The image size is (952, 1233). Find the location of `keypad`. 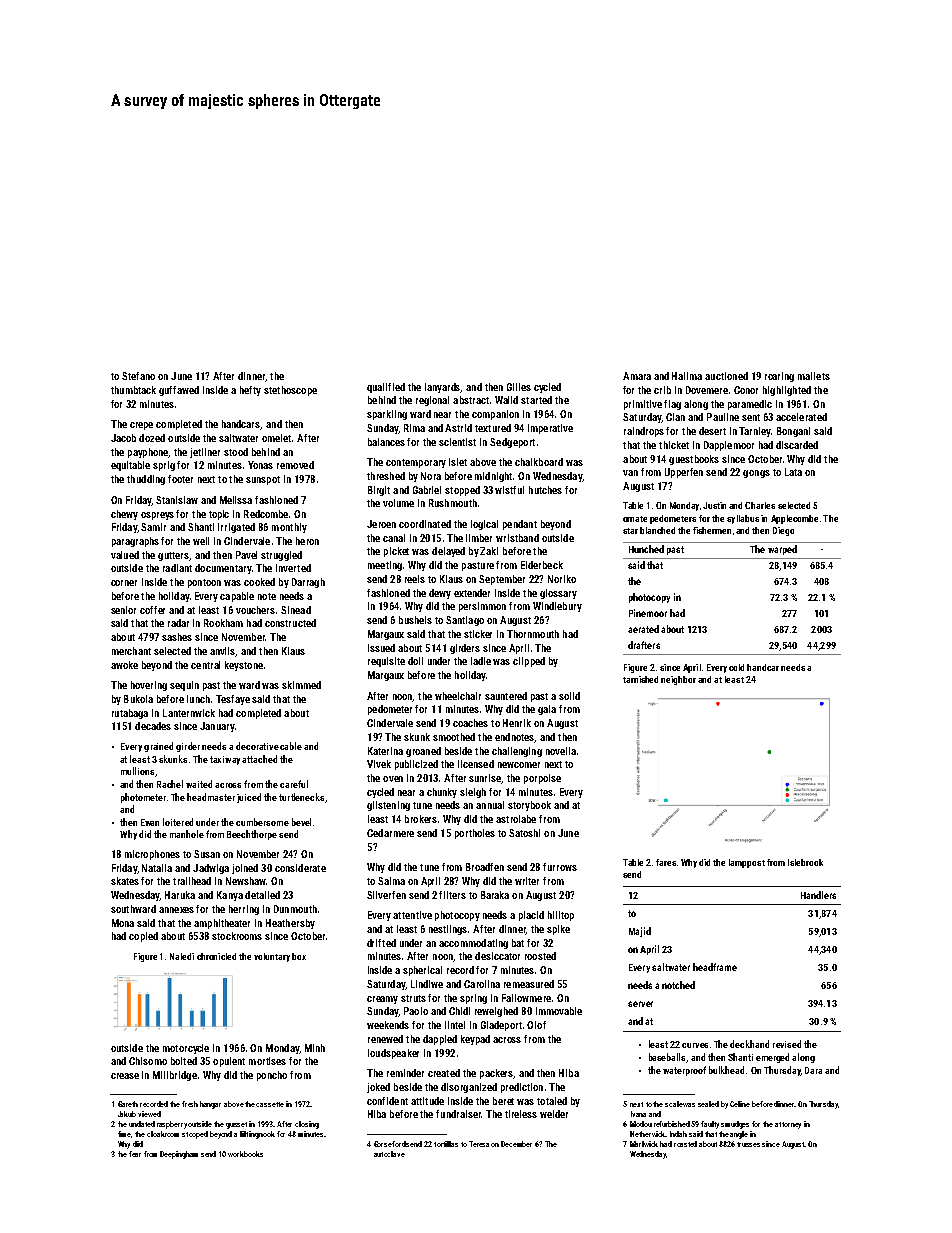

keypad is located at coordinates (475, 1040).
